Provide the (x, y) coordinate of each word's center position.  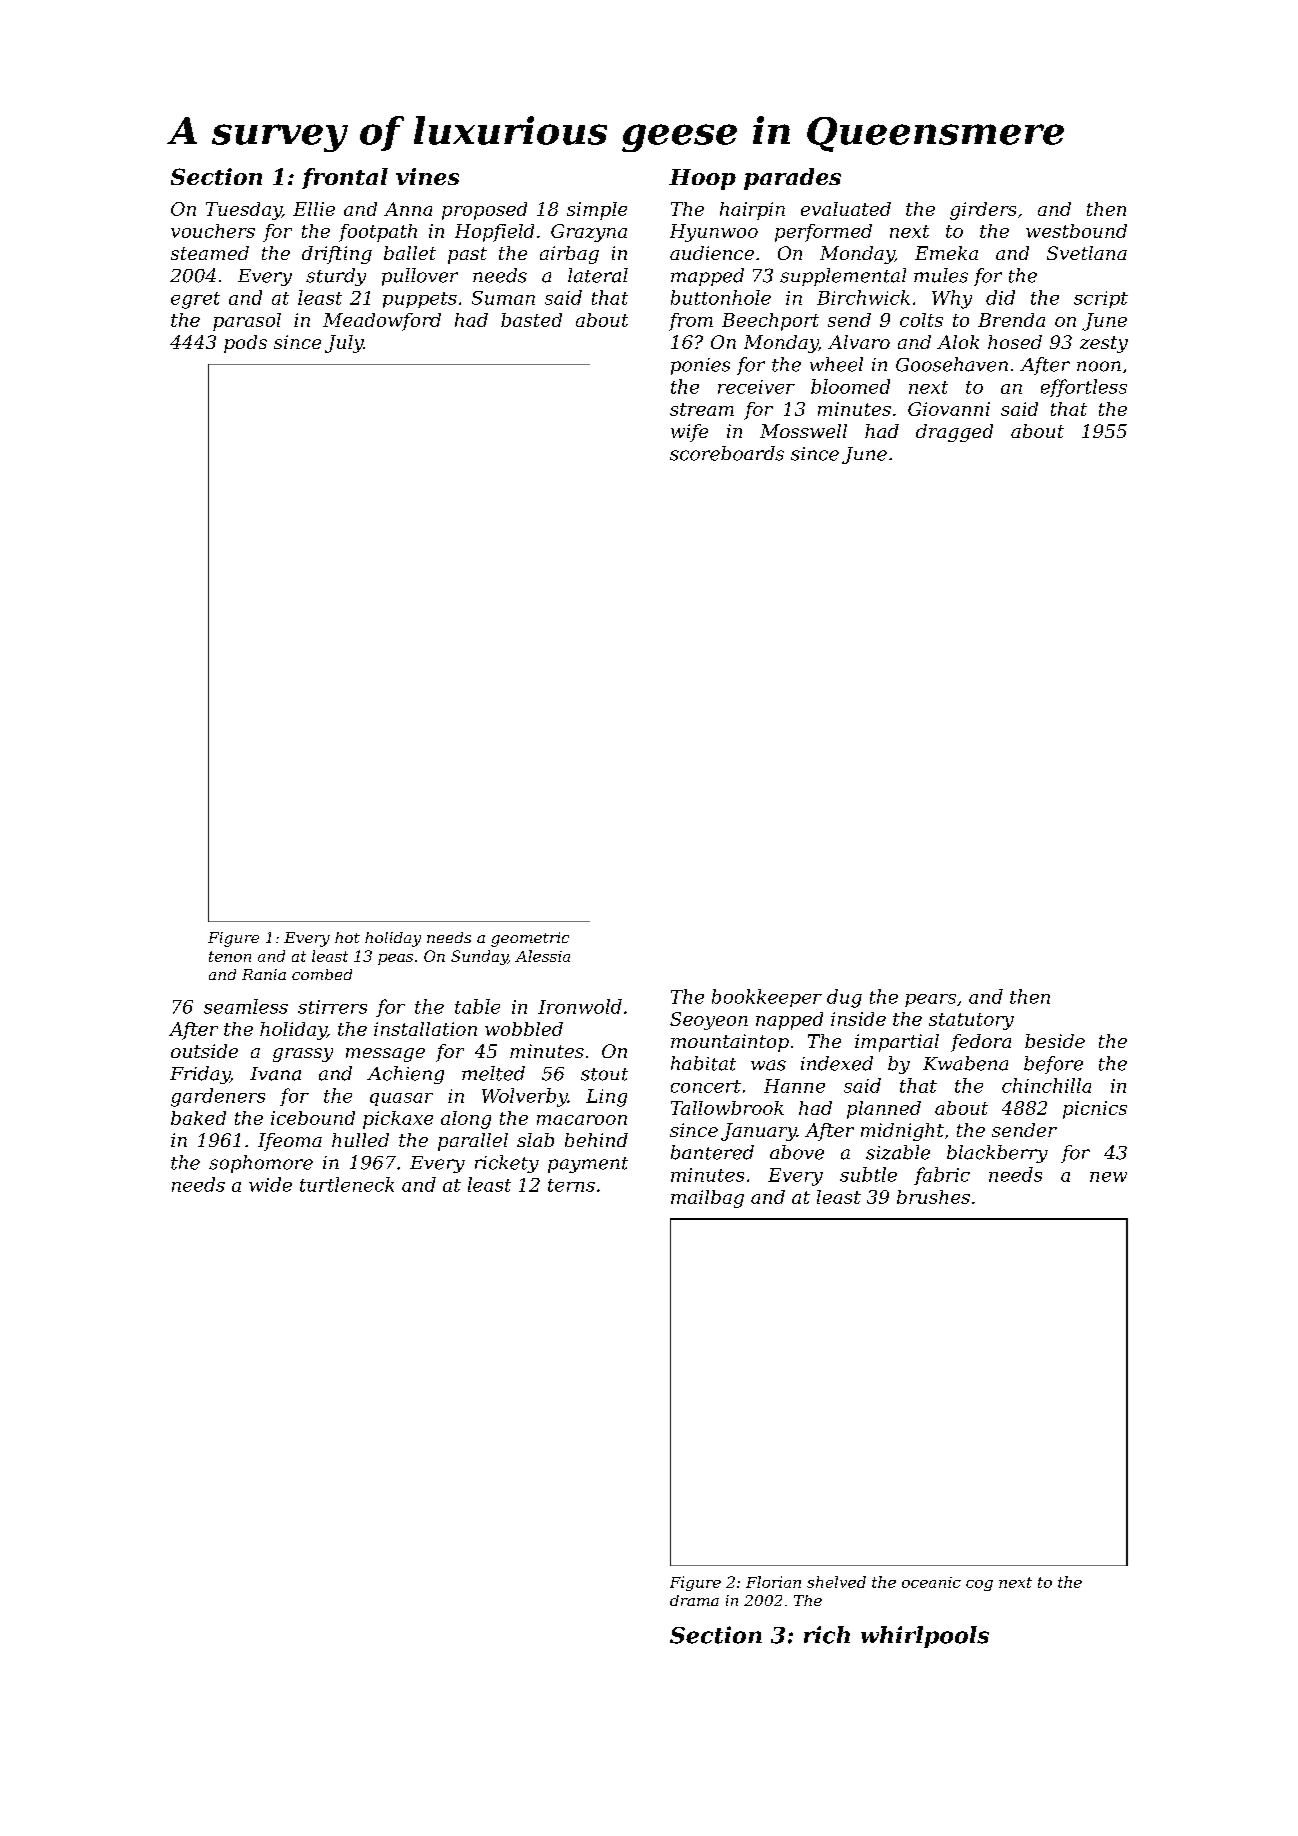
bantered (712, 1152)
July (344, 344)
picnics (1095, 1110)
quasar (401, 1099)
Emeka (946, 253)
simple (597, 211)
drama (694, 1600)
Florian (773, 1582)
